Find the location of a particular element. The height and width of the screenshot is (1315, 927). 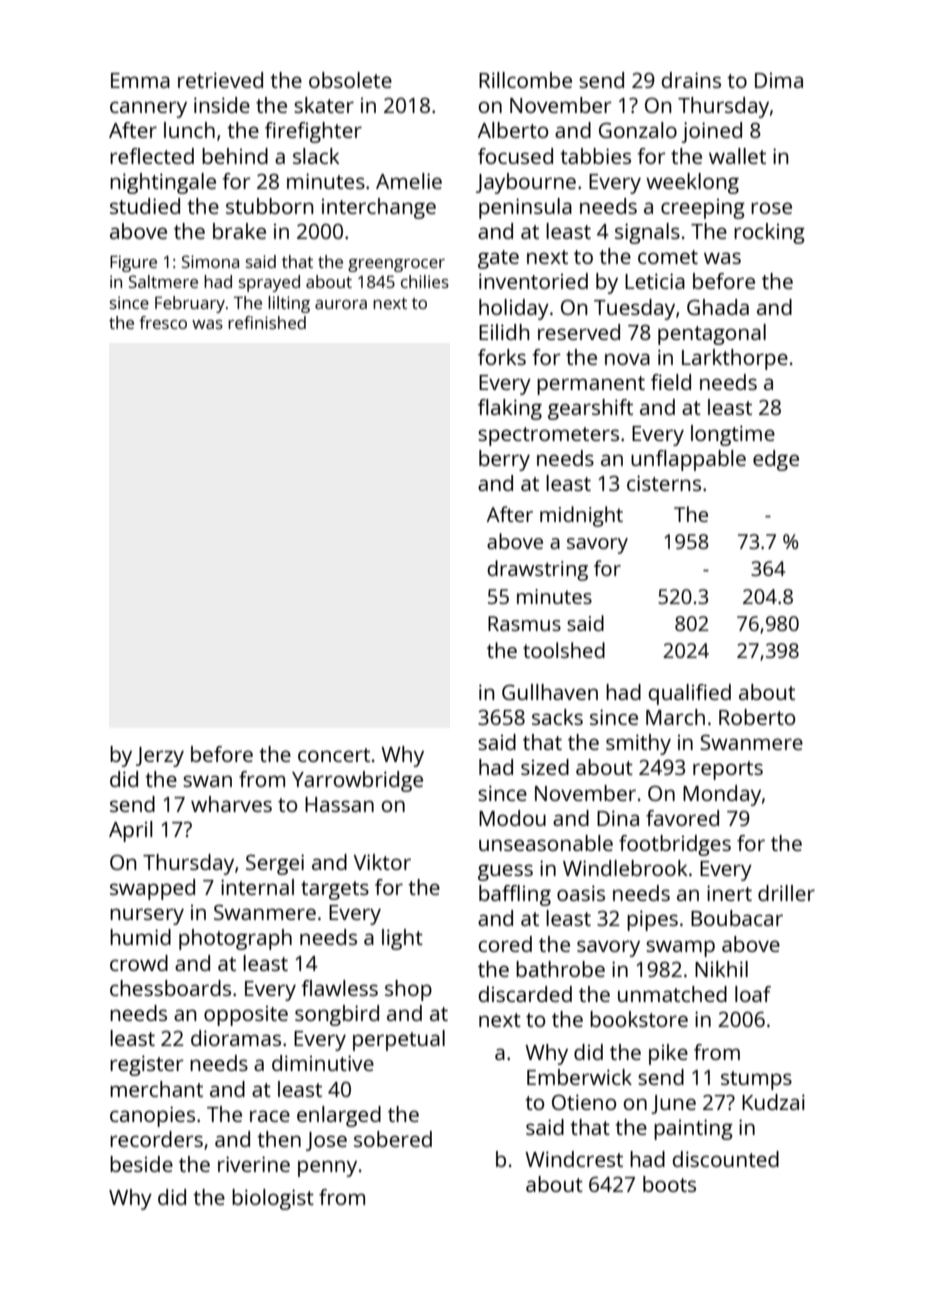

midnight is located at coordinates (581, 516).
